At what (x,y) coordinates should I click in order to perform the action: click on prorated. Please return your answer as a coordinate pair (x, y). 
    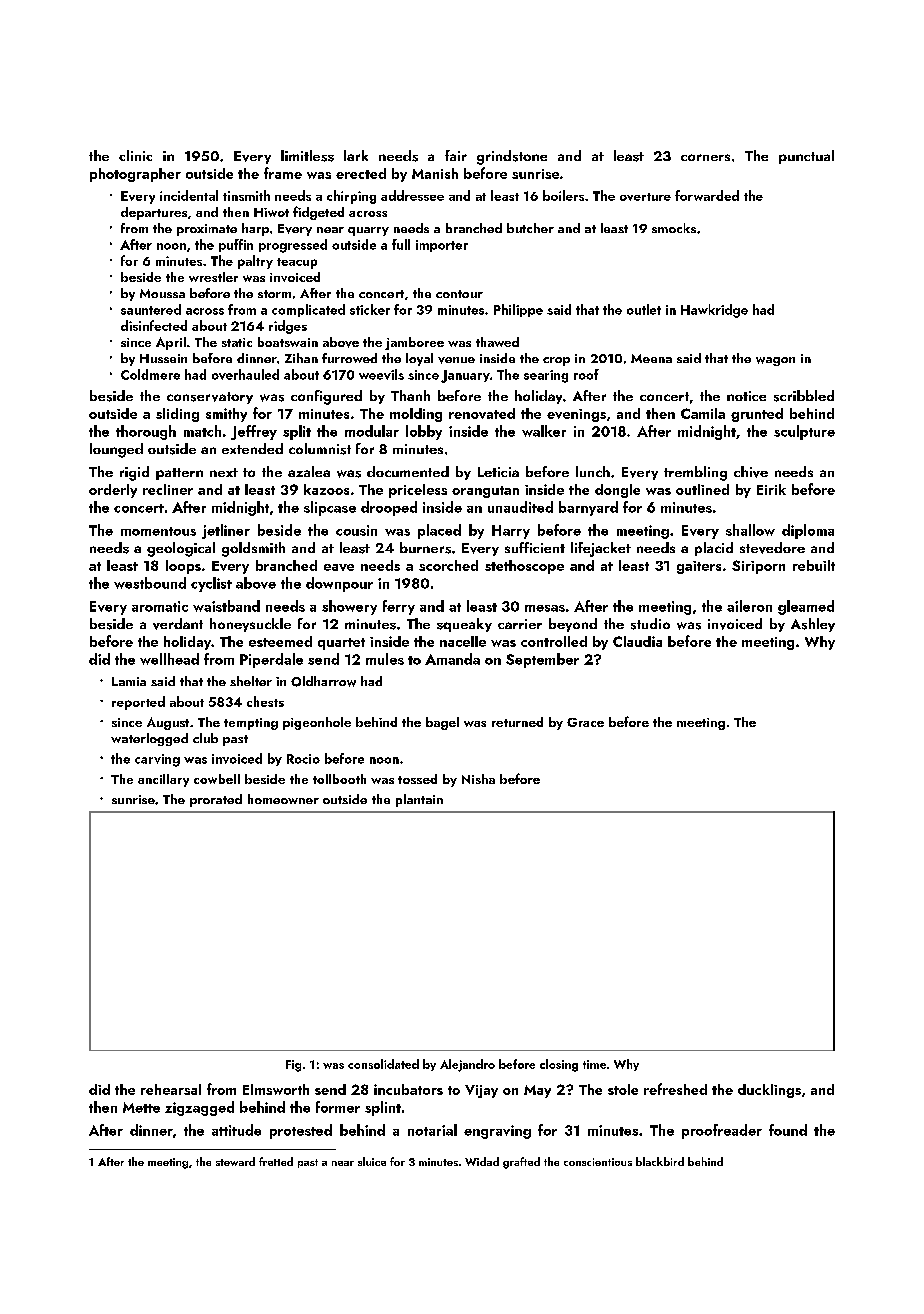
    Looking at the image, I should click on (216, 800).
